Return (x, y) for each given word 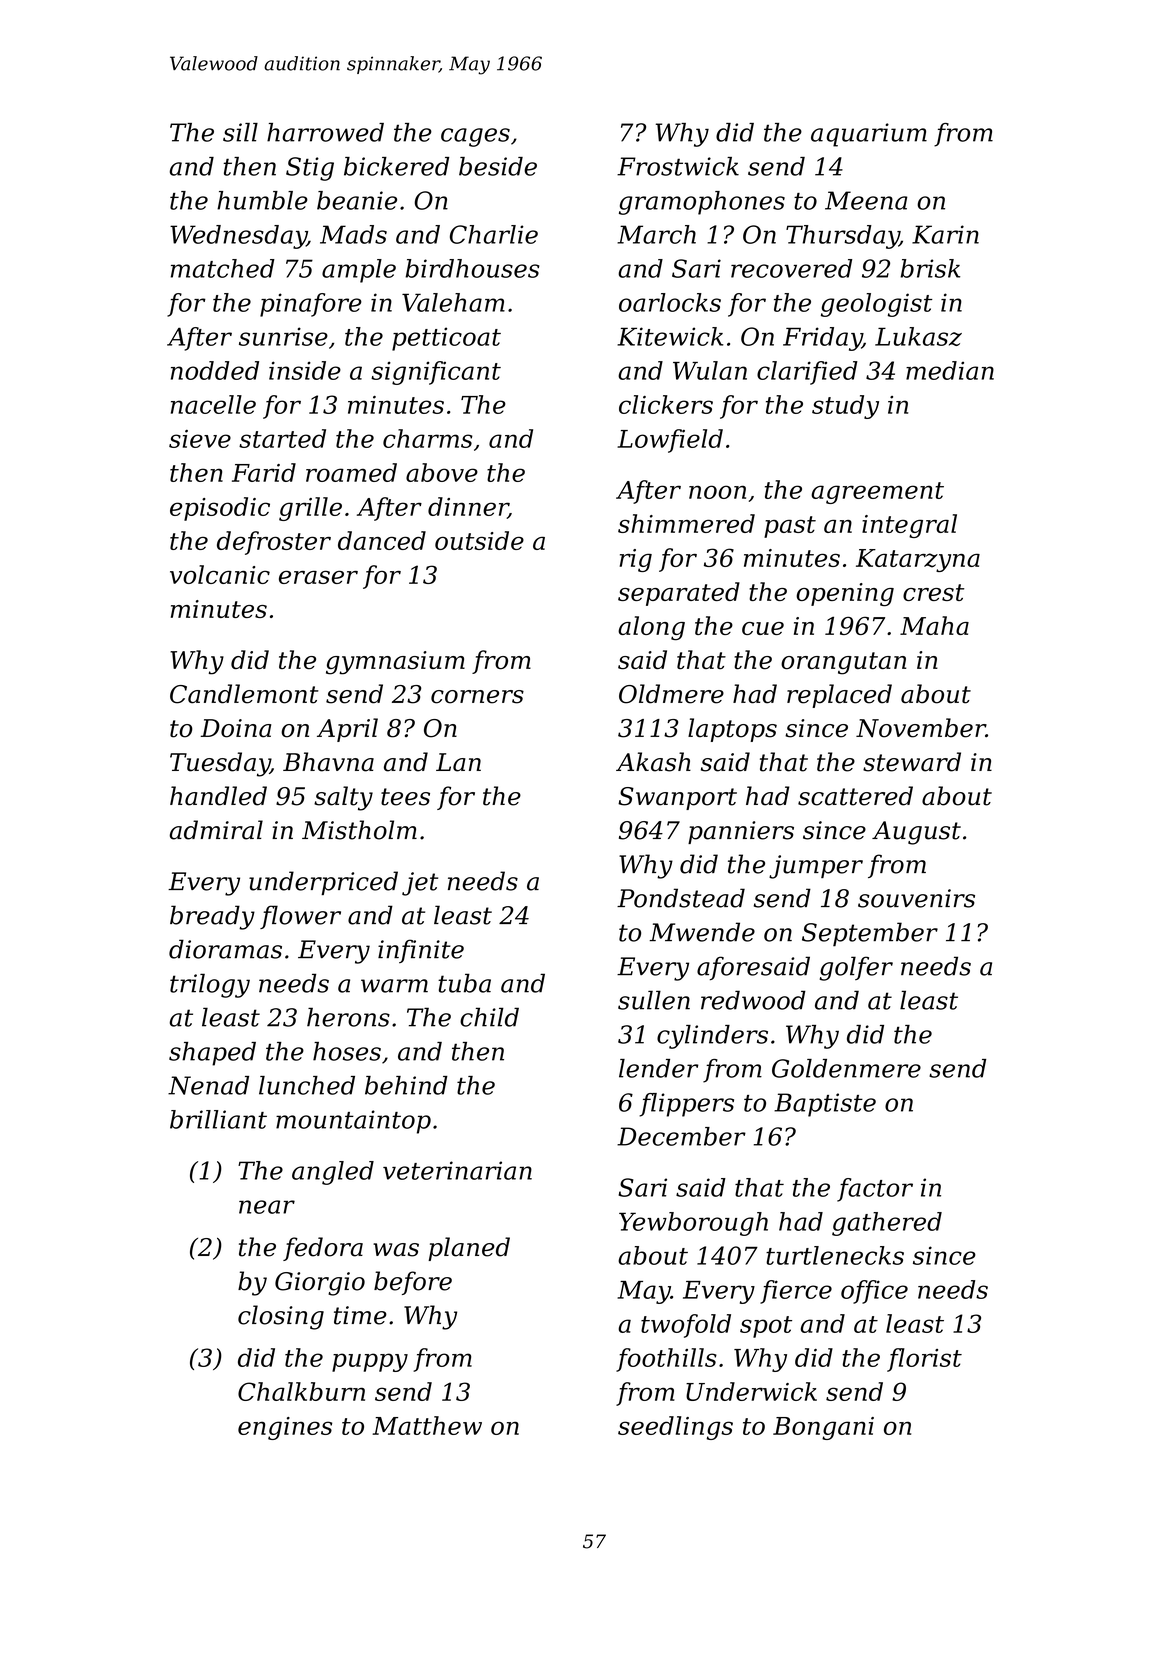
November (921, 728)
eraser (318, 577)
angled (333, 1173)
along (651, 628)
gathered (887, 1224)
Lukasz (918, 336)
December (681, 1136)
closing (281, 1317)
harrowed (325, 132)
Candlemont (244, 694)
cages (475, 137)
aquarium (869, 135)
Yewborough (693, 1224)
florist (924, 1360)
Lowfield (670, 441)
